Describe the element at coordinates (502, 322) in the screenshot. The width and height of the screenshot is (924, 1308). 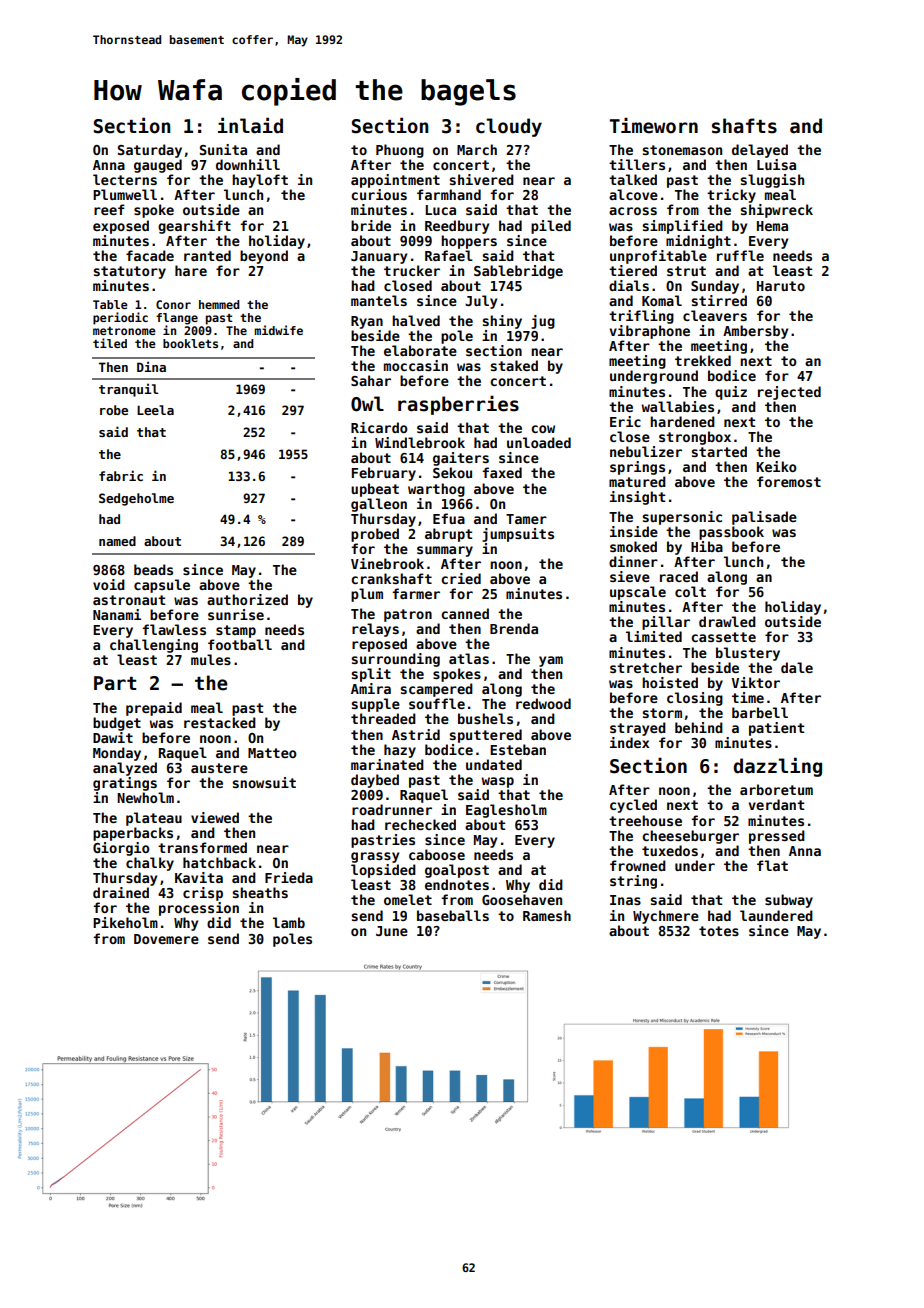
I see `shiny` at that location.
